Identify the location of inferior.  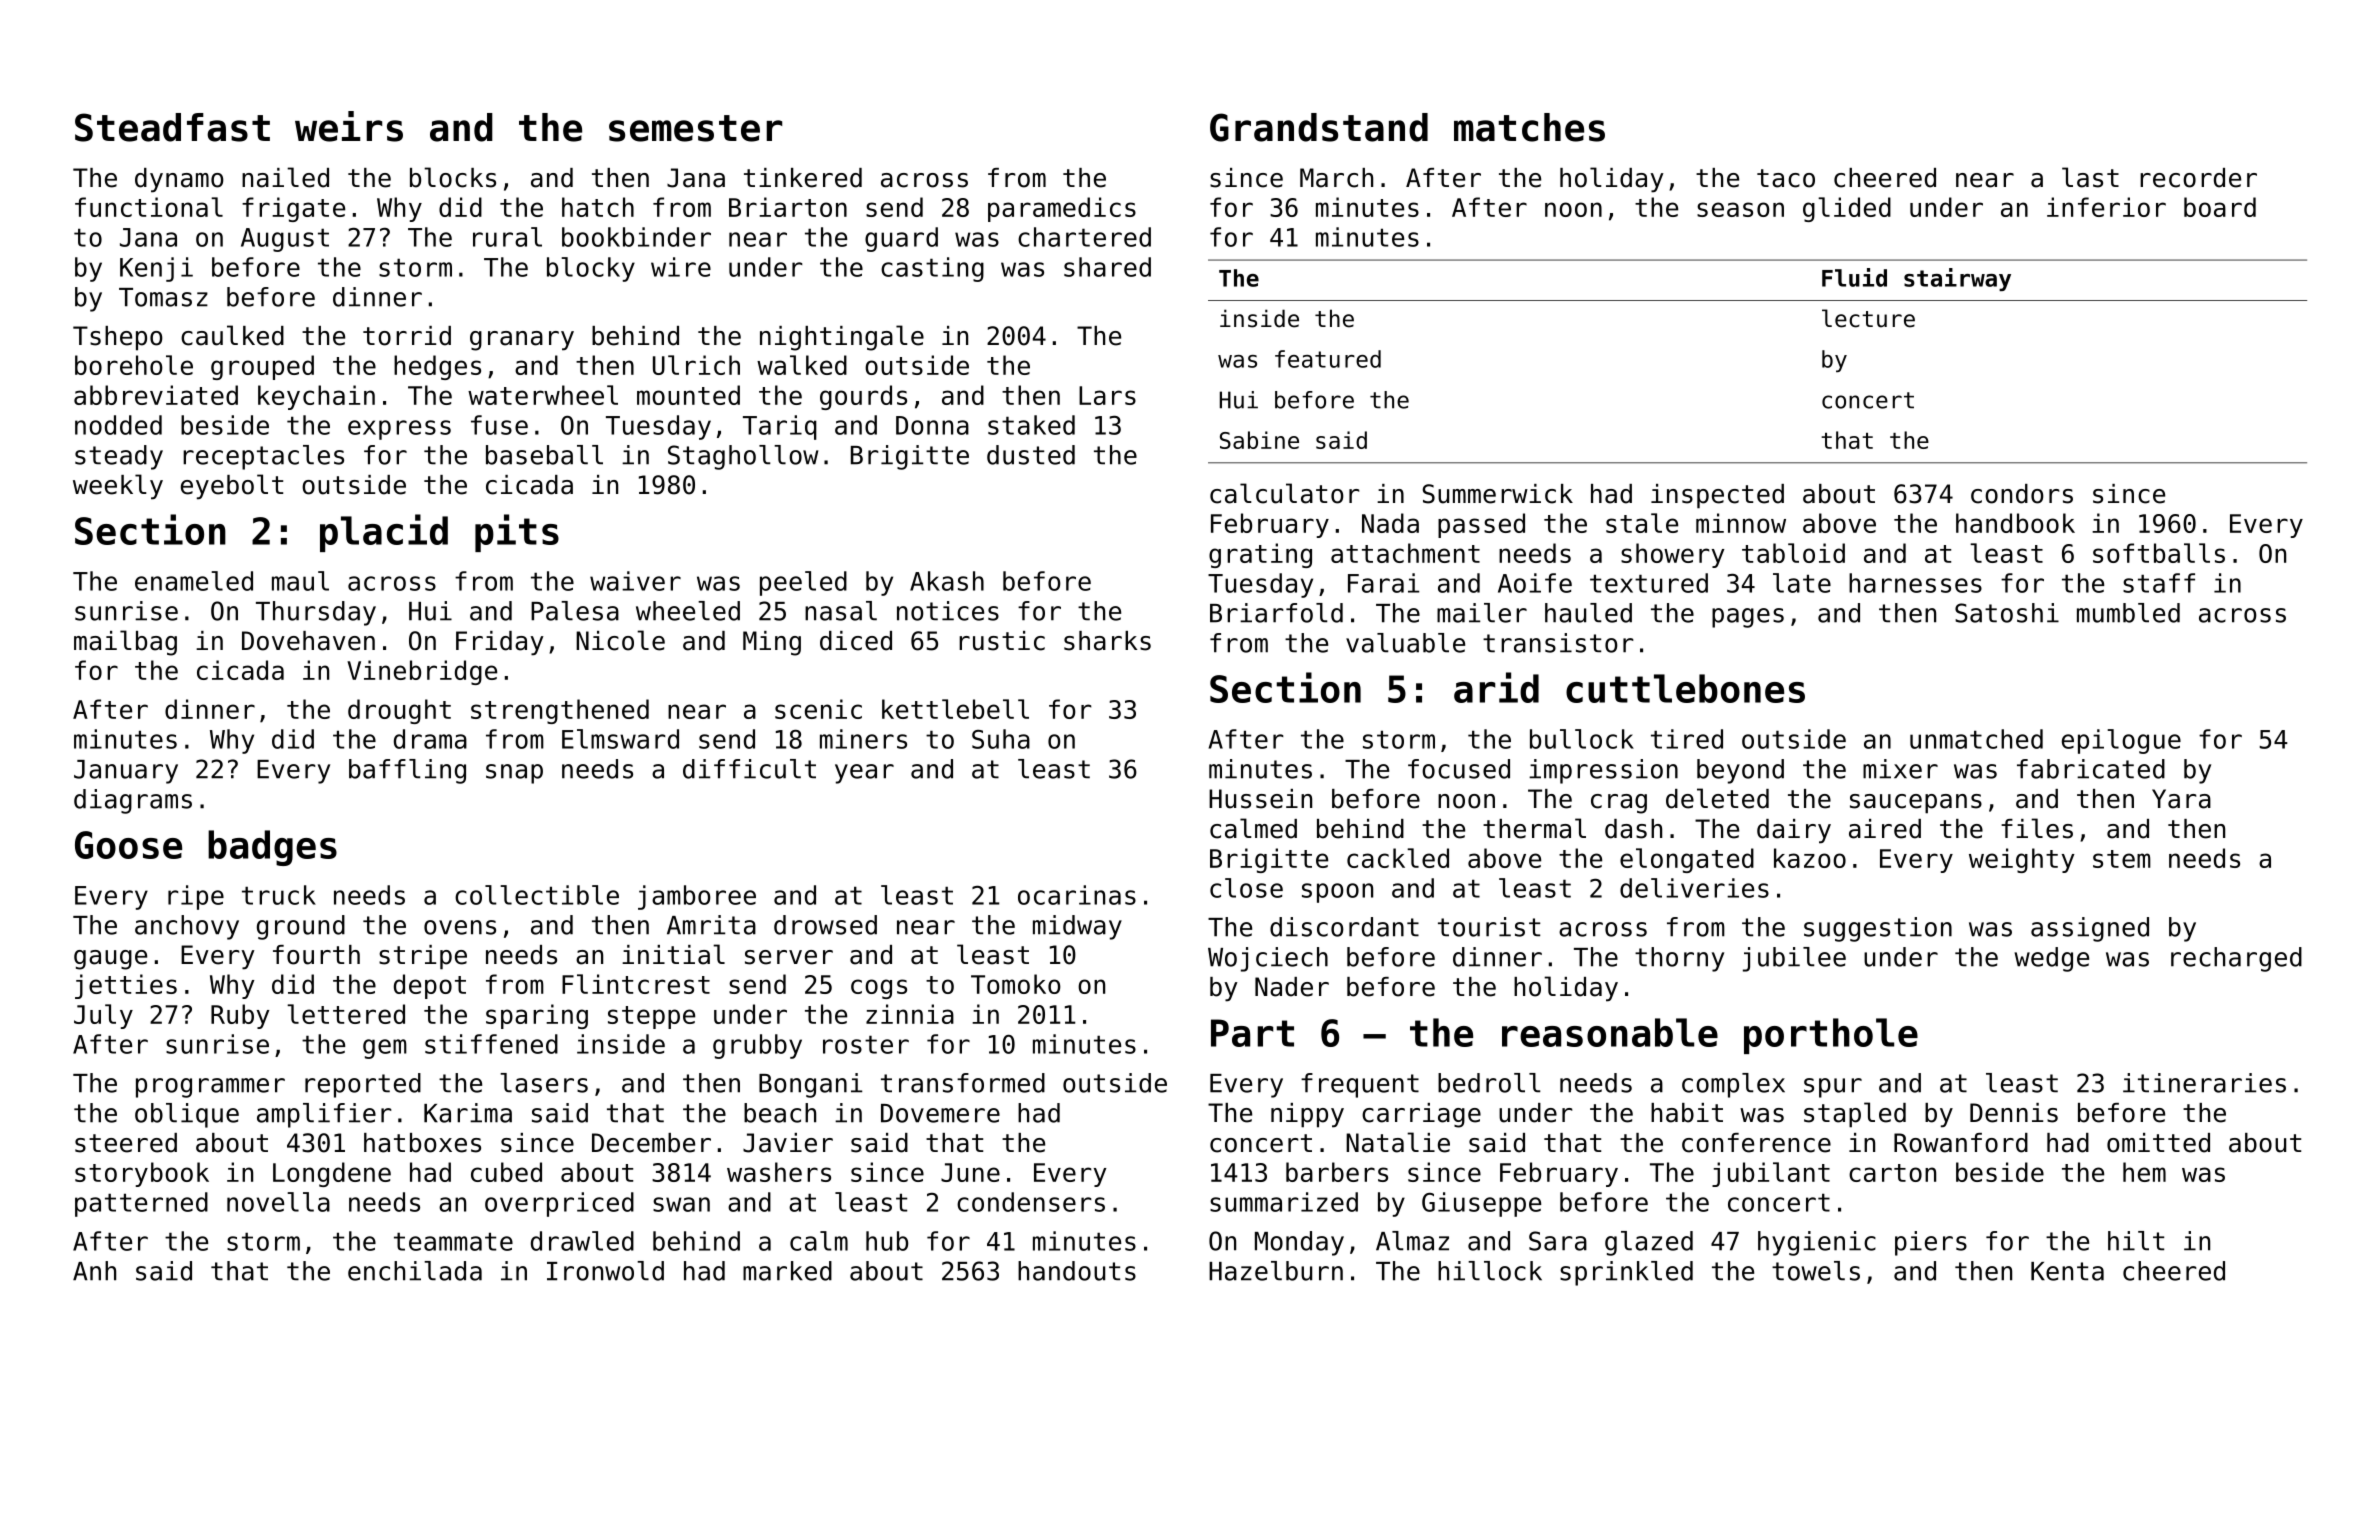
(2106, 207).
